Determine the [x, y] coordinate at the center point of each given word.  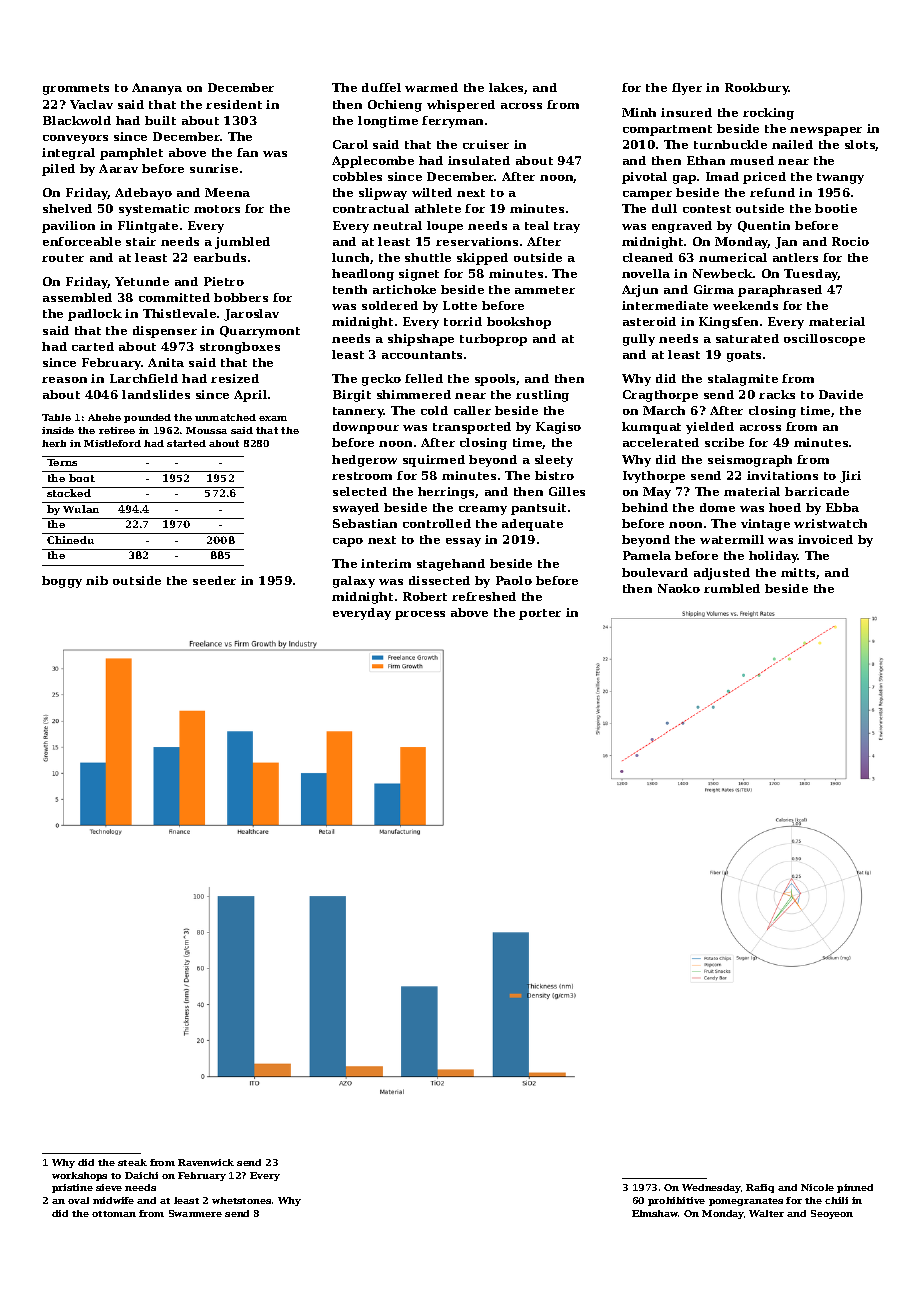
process [420, 615]
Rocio [850, 241]
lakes [506, 87]
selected [360, 491]
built [160, 120]
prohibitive [676, 1201]
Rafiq [760, 1188]
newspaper [826, 131]
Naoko [679, 588]
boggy [62, 582]
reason [64, 380]
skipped [482, 259]
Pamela [647, 555]
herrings [447, 493]
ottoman [114, 1214]
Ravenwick [206, 1162]
